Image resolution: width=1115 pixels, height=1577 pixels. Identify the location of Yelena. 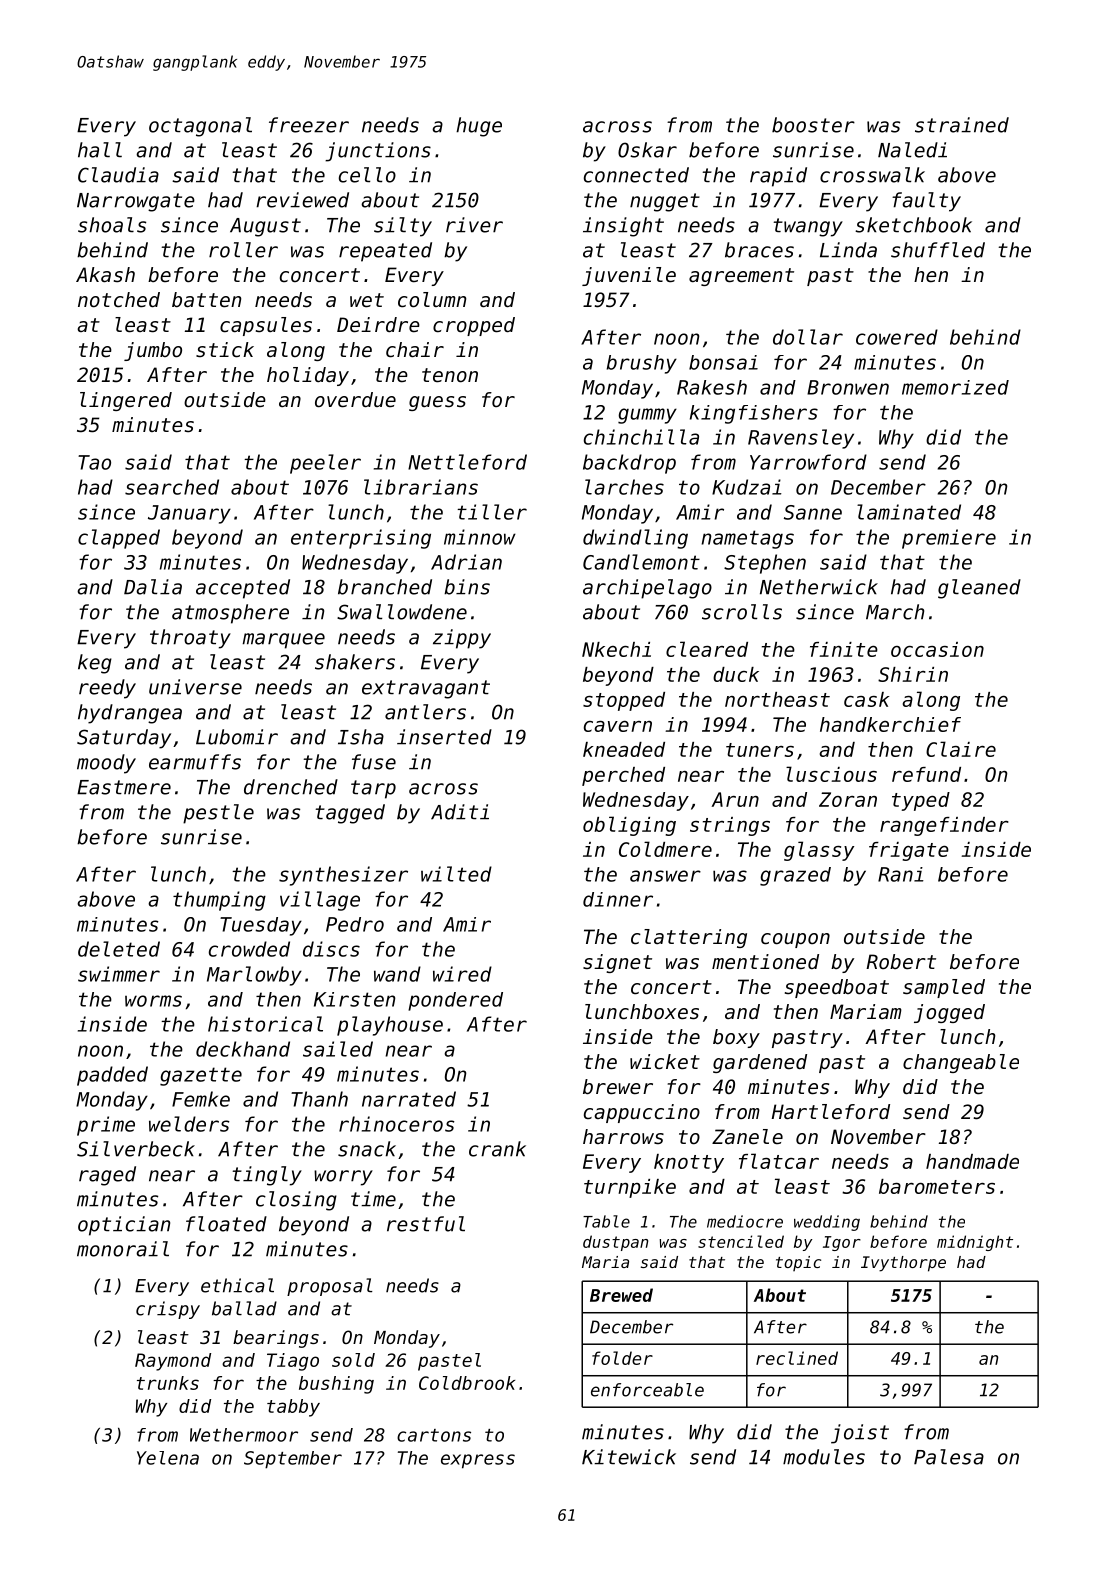
(168, 1458).
